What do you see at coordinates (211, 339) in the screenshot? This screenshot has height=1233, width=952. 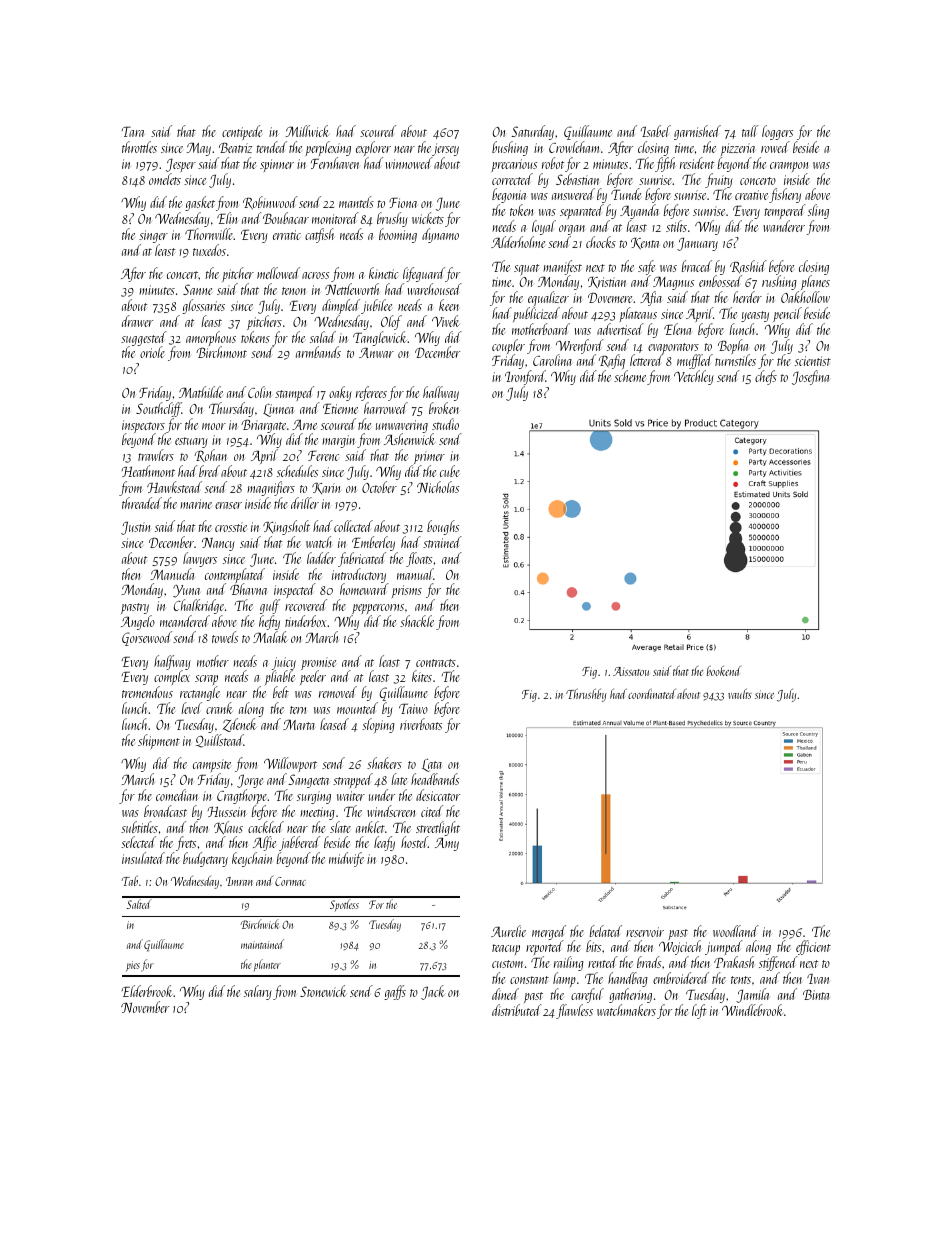 I see `amorphous` at bounding box center [211, 339].
